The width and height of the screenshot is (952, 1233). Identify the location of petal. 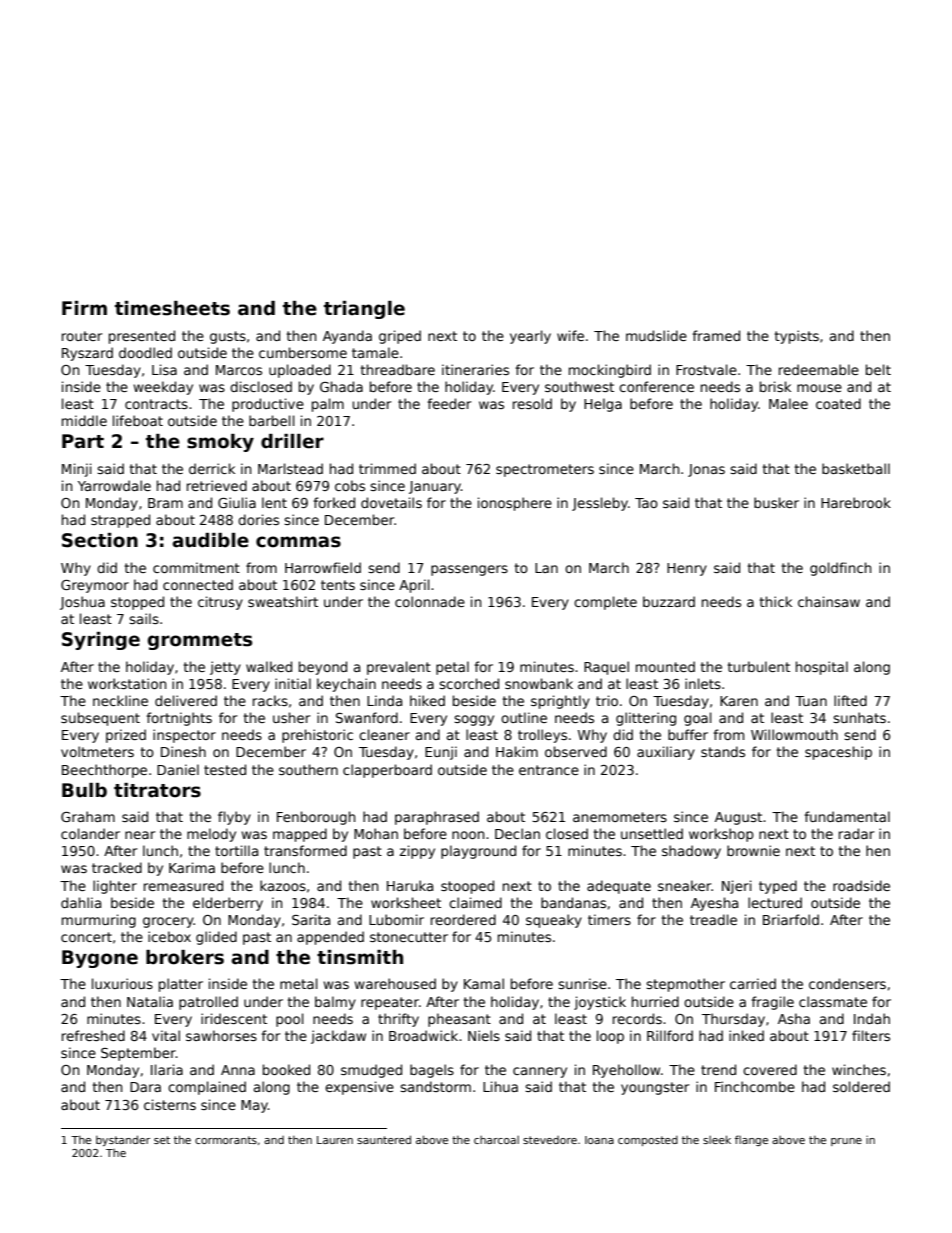
(452, 668).
